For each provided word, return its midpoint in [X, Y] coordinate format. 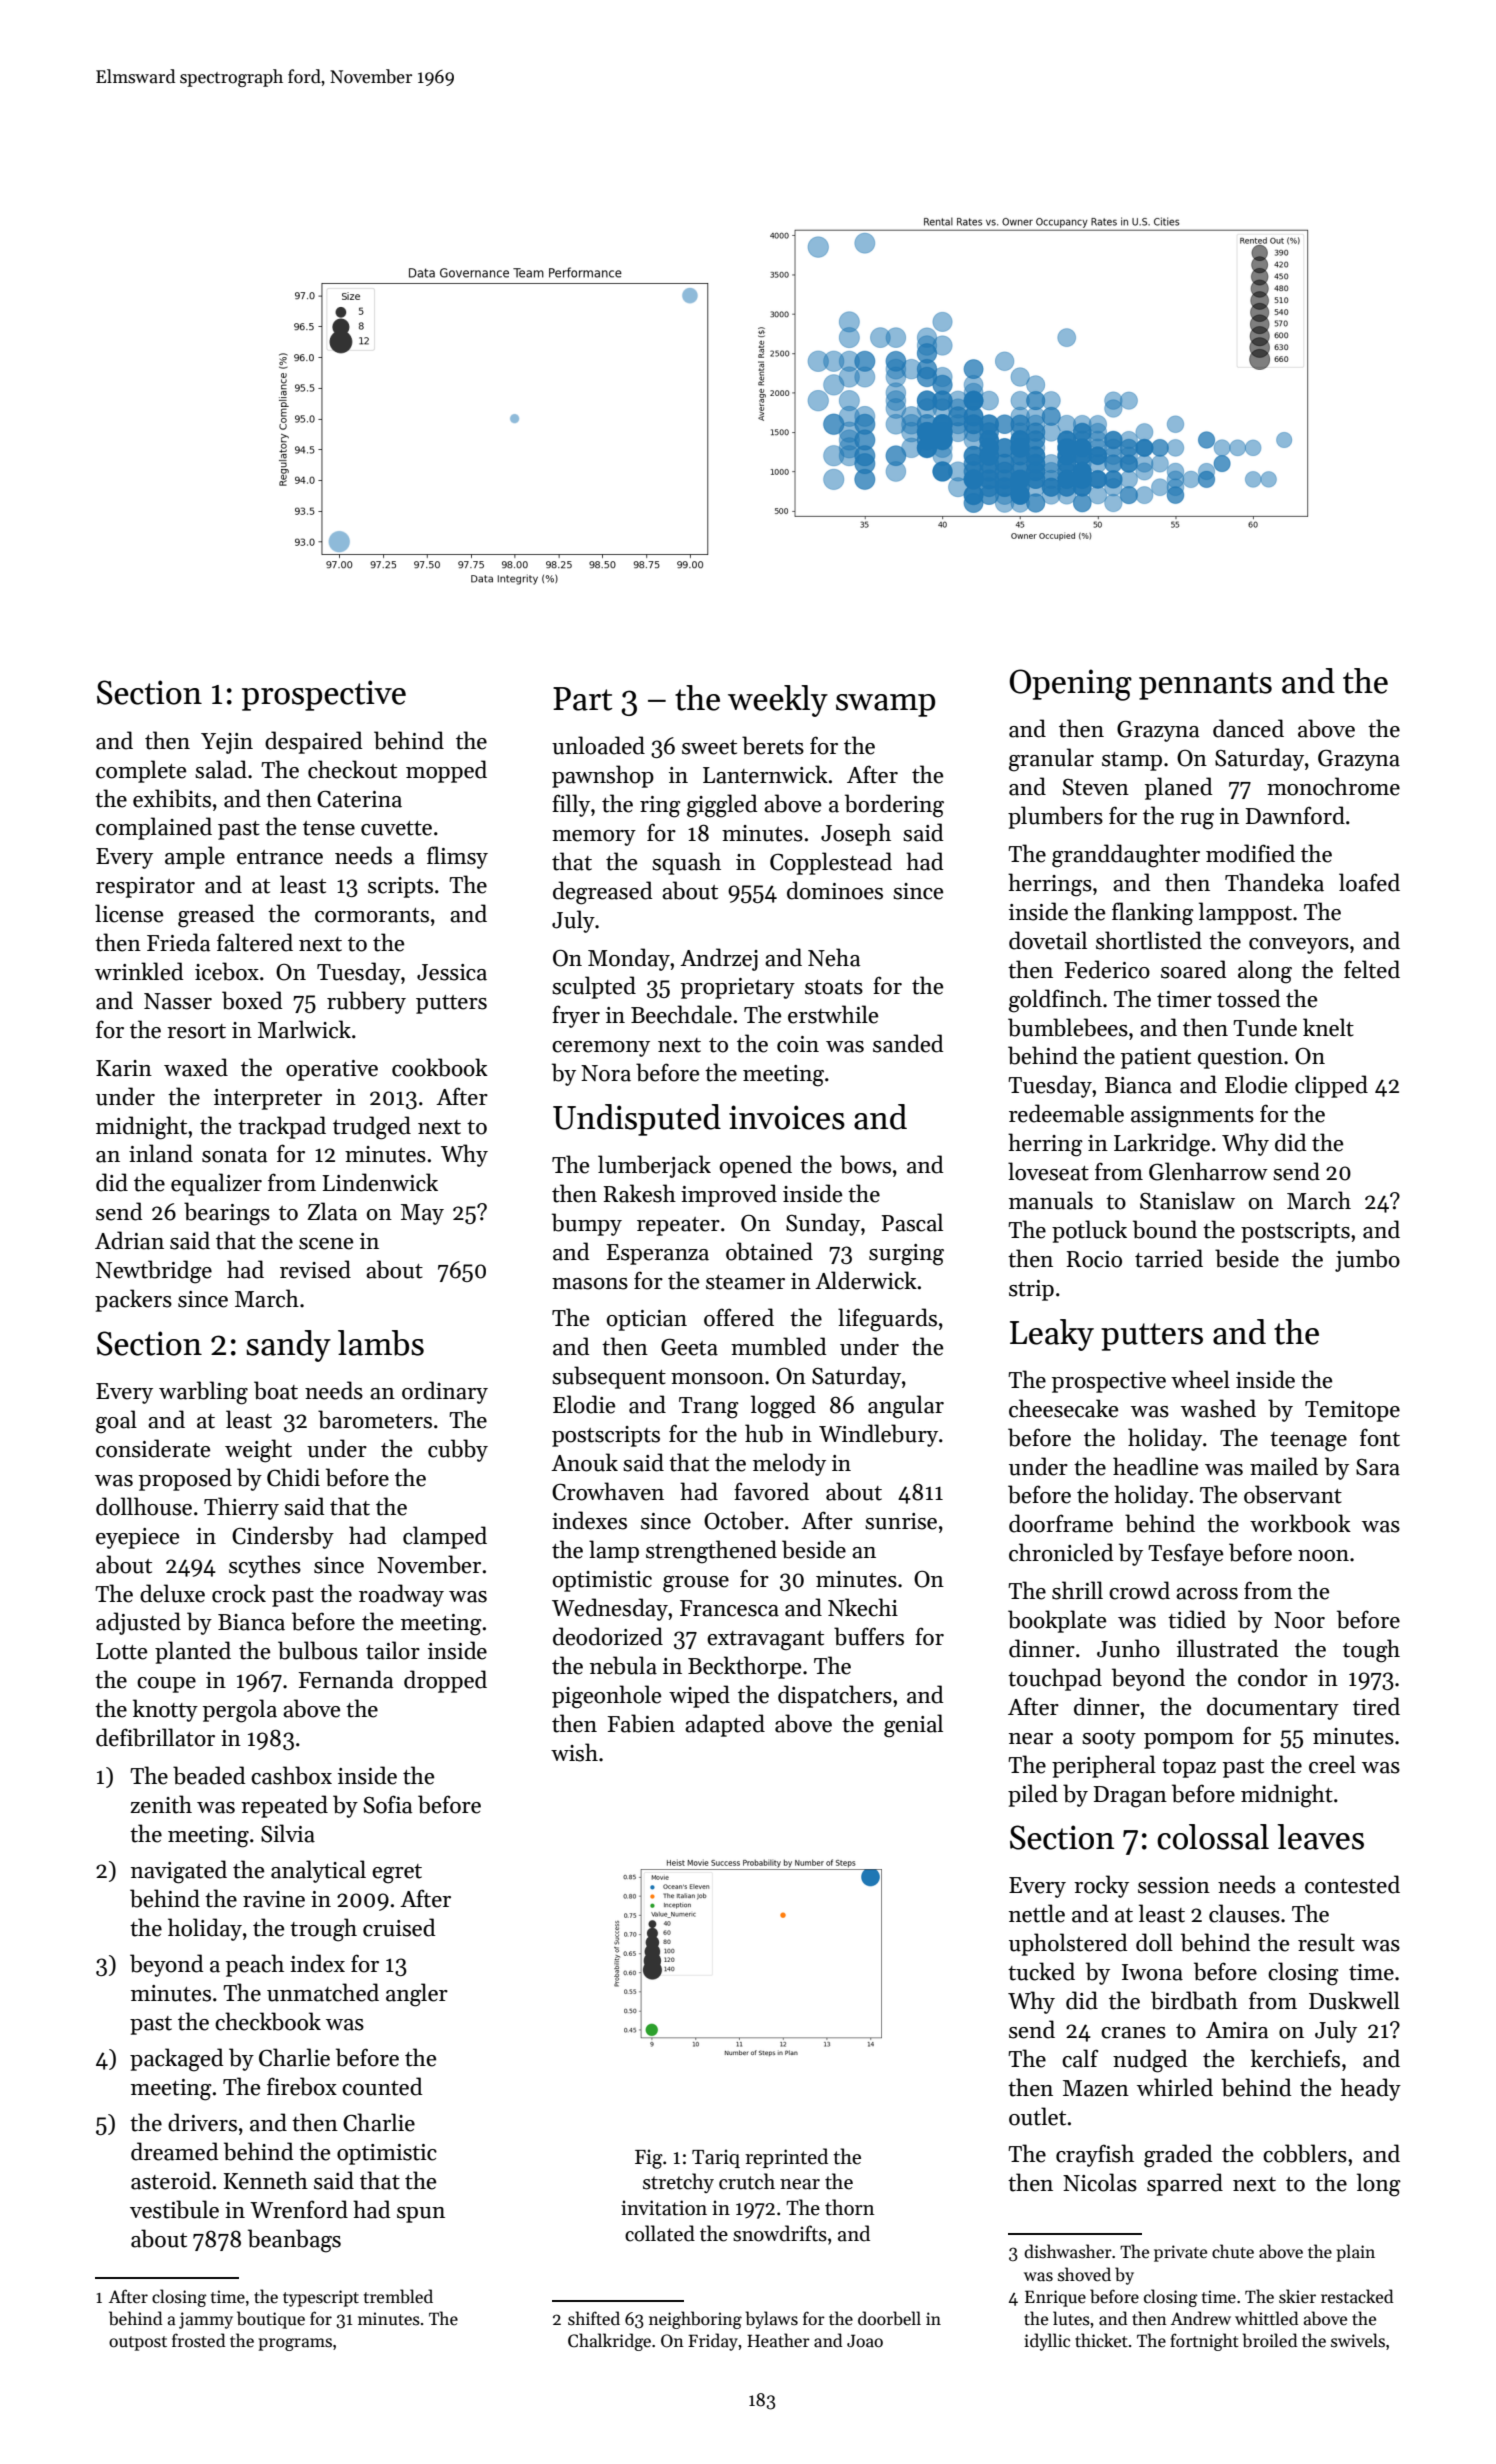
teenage [1308, 1442]
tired [1376, 1706]
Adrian [129, 1240]
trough [323, 1930]
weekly [778, 701]
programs [295, 2344]
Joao [865, 2341]
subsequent [609, 1377]
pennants [1205, 686]
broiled [1269, 2340]
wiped [699, 1696]
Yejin [227, 743]
